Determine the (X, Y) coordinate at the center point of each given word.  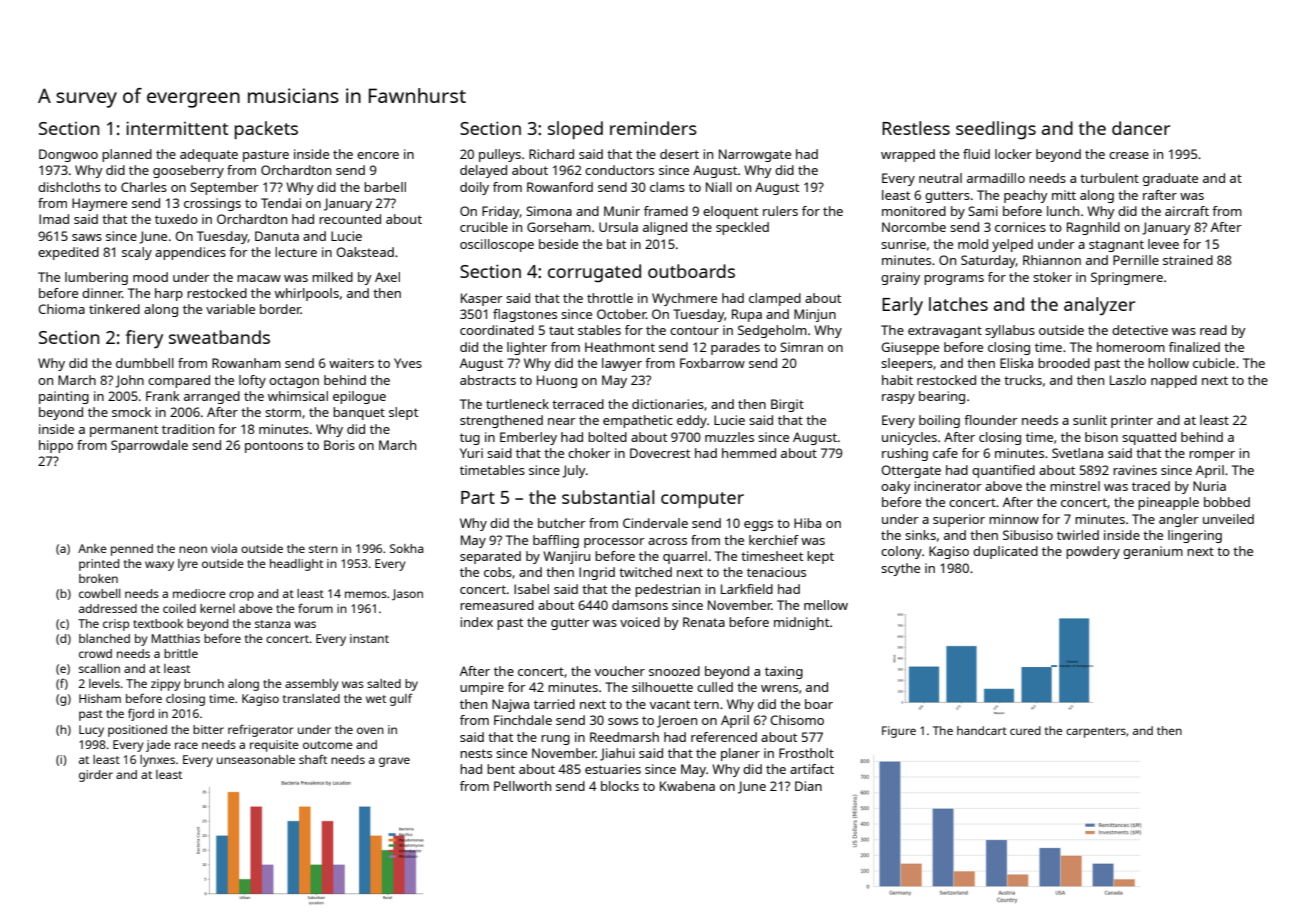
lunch (1063, 211)
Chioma (61, 309)
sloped (575, 130)
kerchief (774, 540)
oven (370, 730)
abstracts (488, 380)
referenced (724, 737)
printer (1132, 421)
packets (266, 130)
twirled (1078, 535)
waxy (159, 566)
